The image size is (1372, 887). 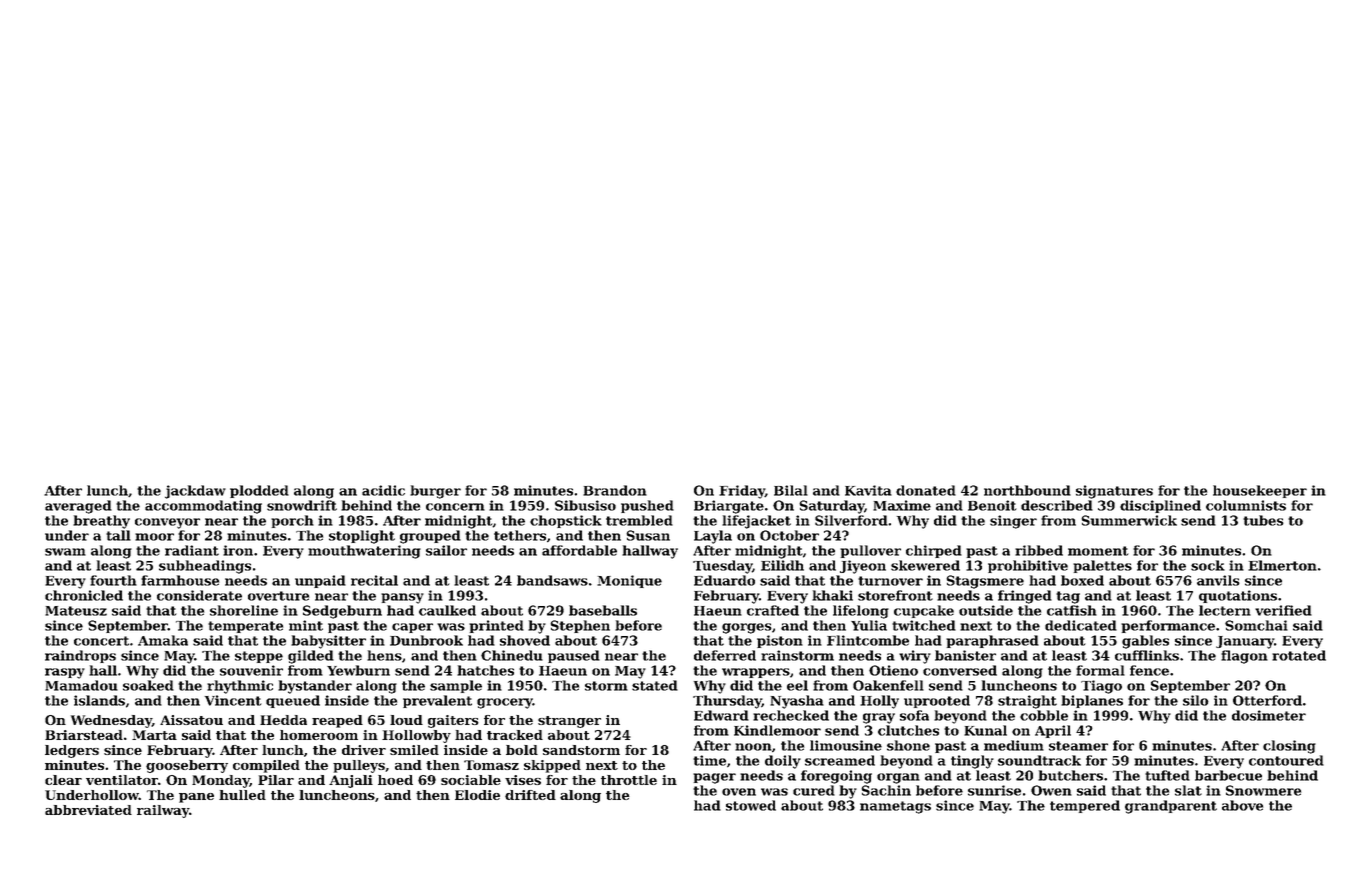 I want to click on above, so click(x=1242, y=805).
